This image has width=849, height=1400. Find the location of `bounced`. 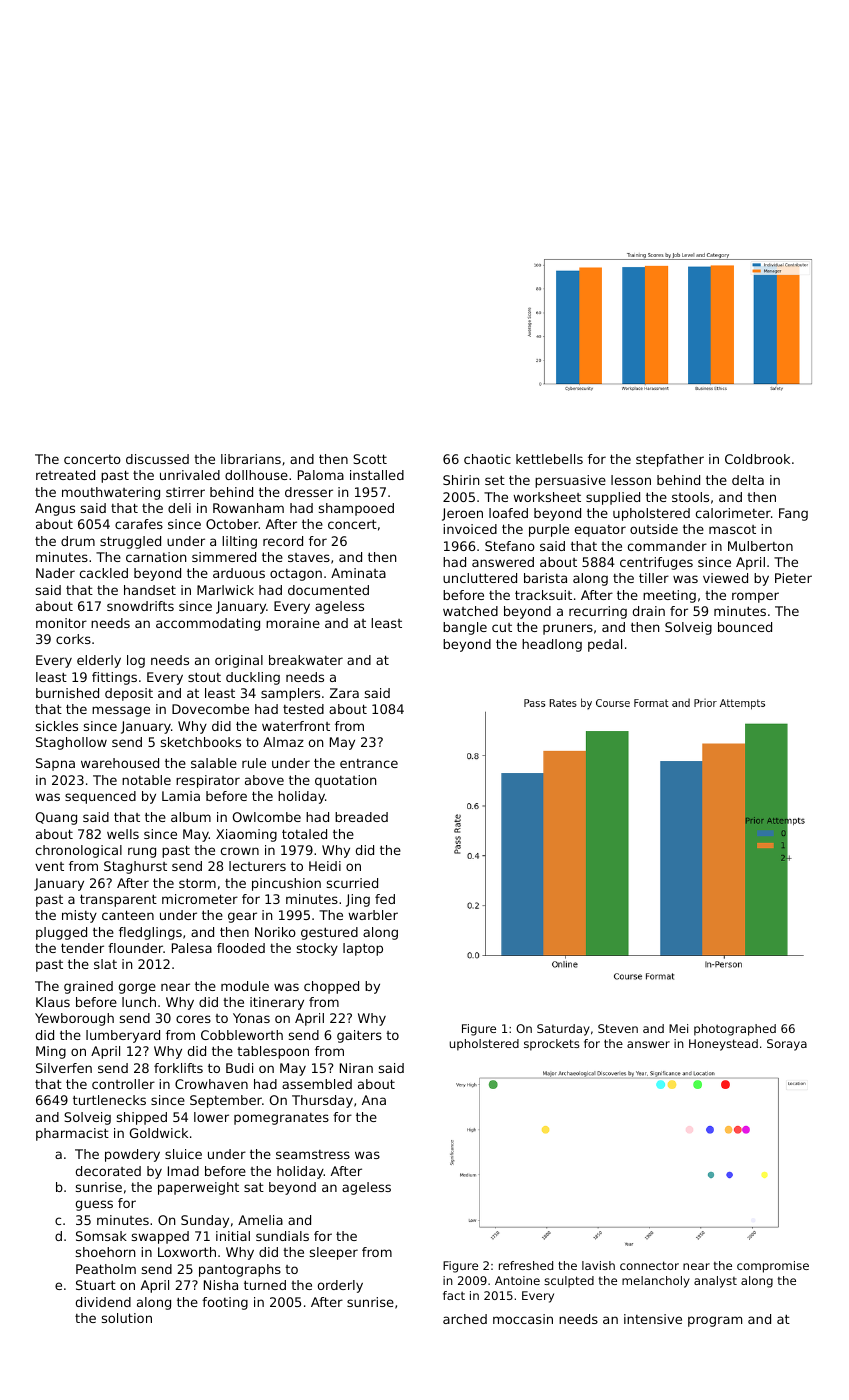

bounced is located at coordinates (745, 627).
